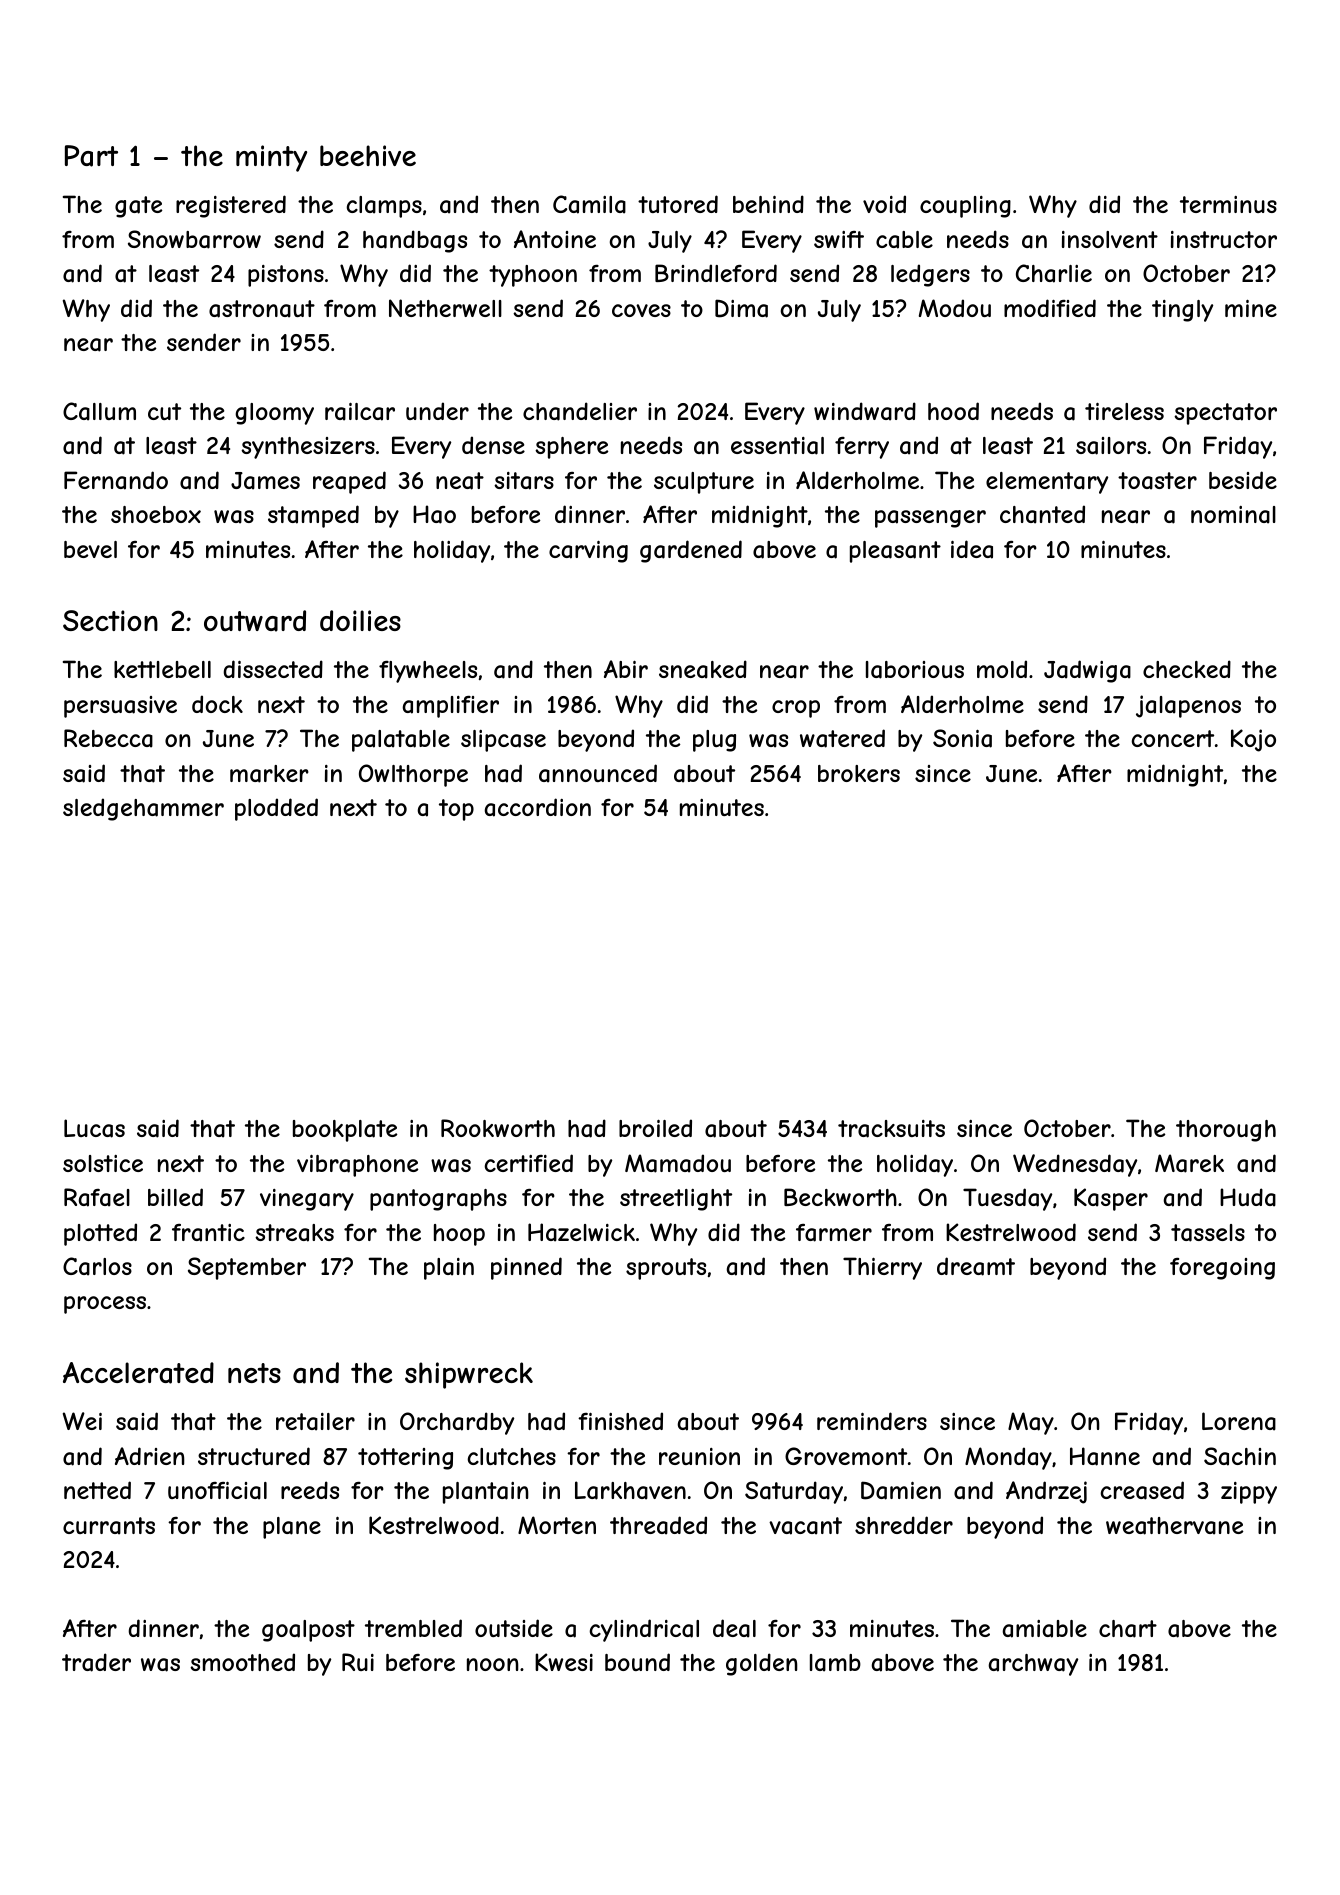 The height and width of the screenshot is (1895, 1340). I want to click on Camila, so click(589, 204).
